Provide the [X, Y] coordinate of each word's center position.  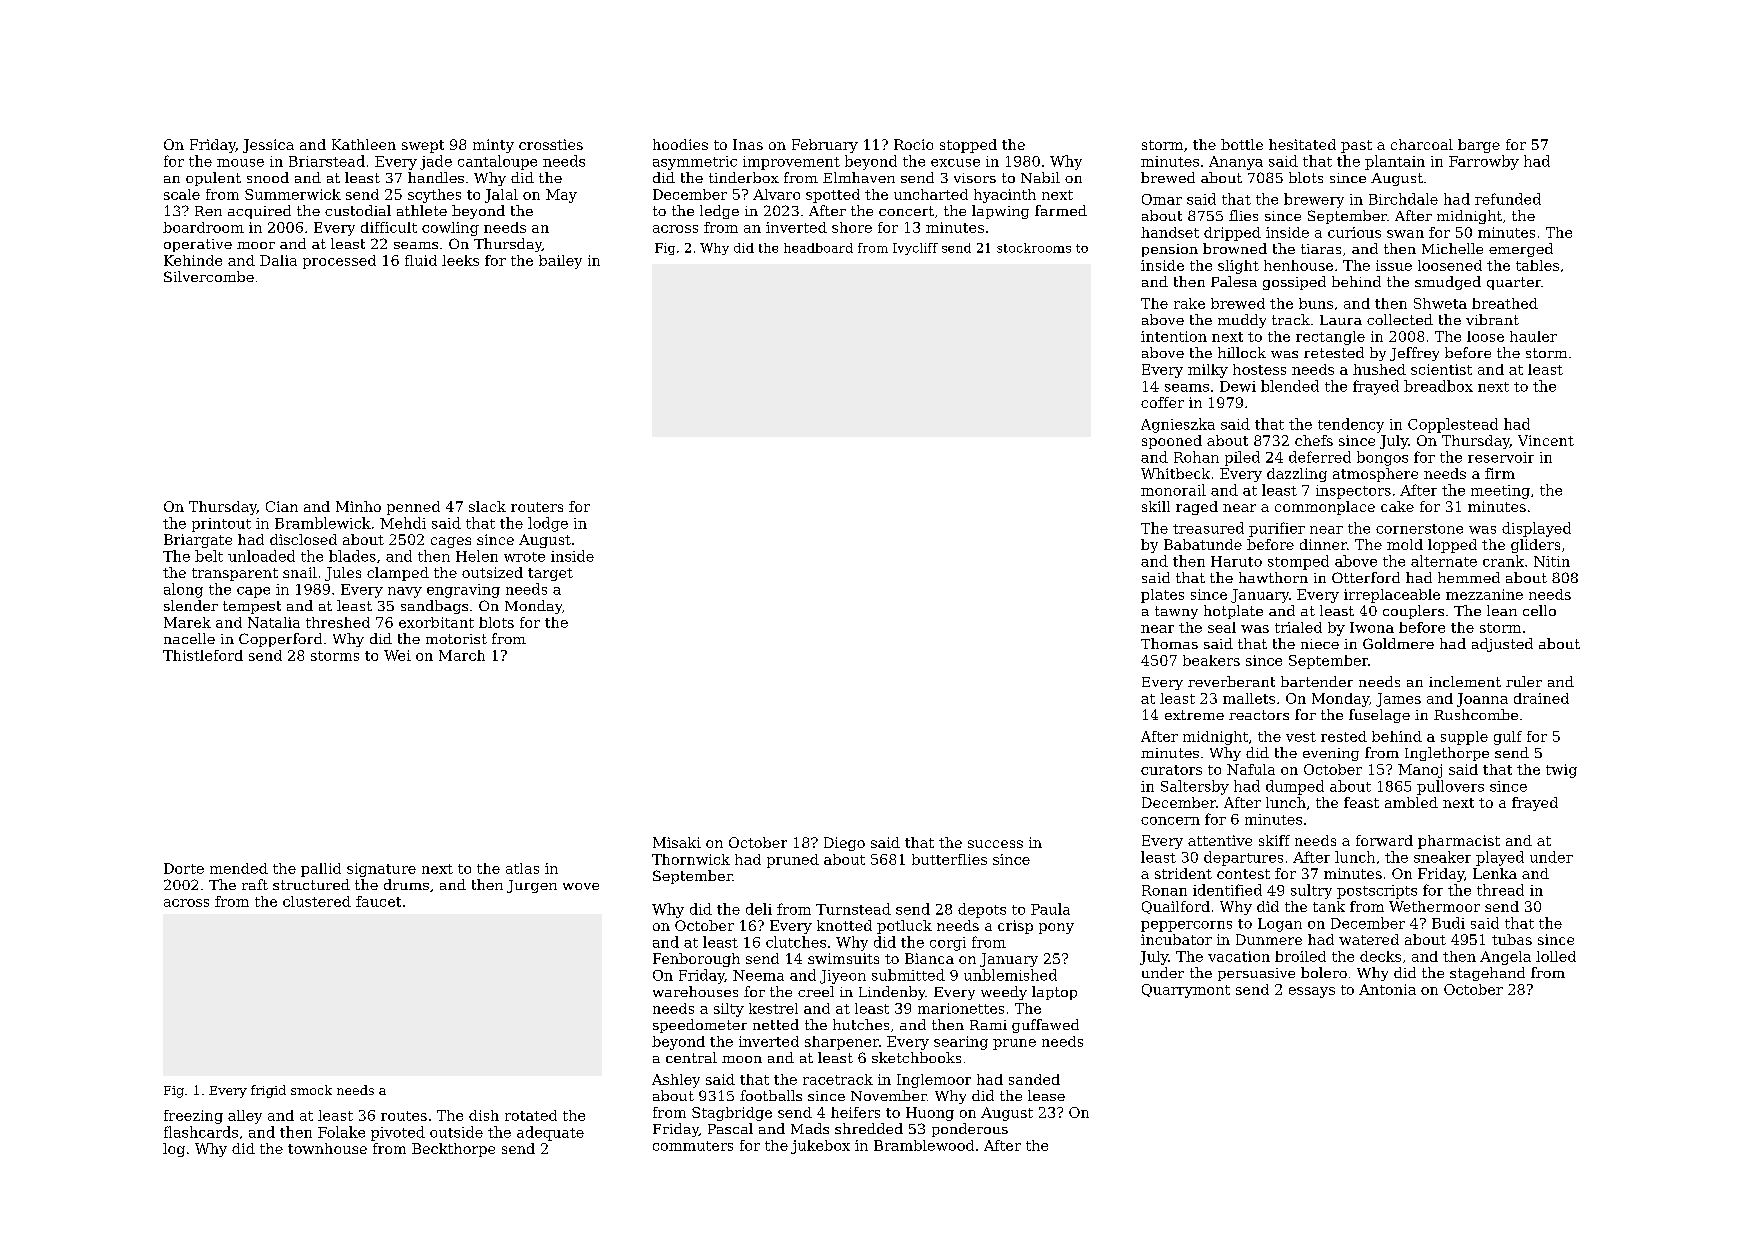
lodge [548, 524]
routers [537, 507]
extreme [1194, 715]
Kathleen [364, 144]
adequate [550, 1133]
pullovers [1450, 787]
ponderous [970, 1130]
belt [209, 556]
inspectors [1353, 492]
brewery [1314, 200]
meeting [1500, 492]
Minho [358, 506]
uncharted [931, 194]
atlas [522, 868]
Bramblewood [924, 1145]
